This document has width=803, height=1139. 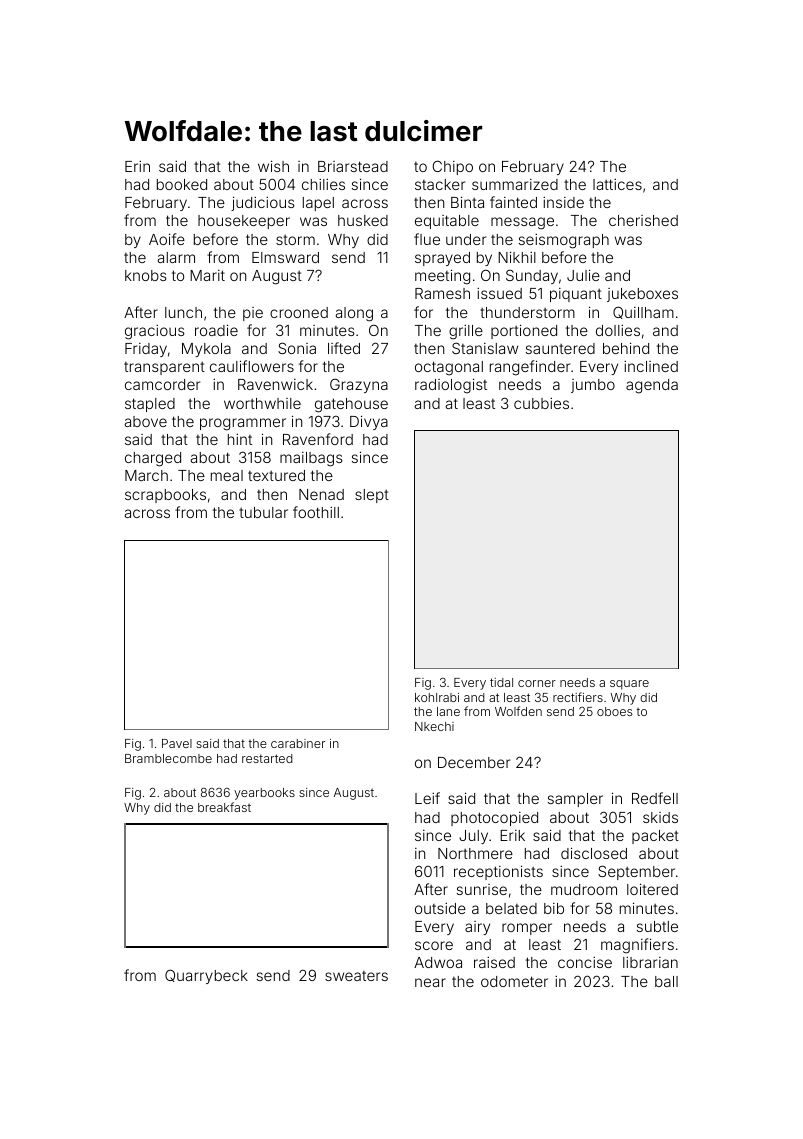 What do you see at coordinates (660, 817) in the document?
I see `skids` at bounding box center [660, 817].
